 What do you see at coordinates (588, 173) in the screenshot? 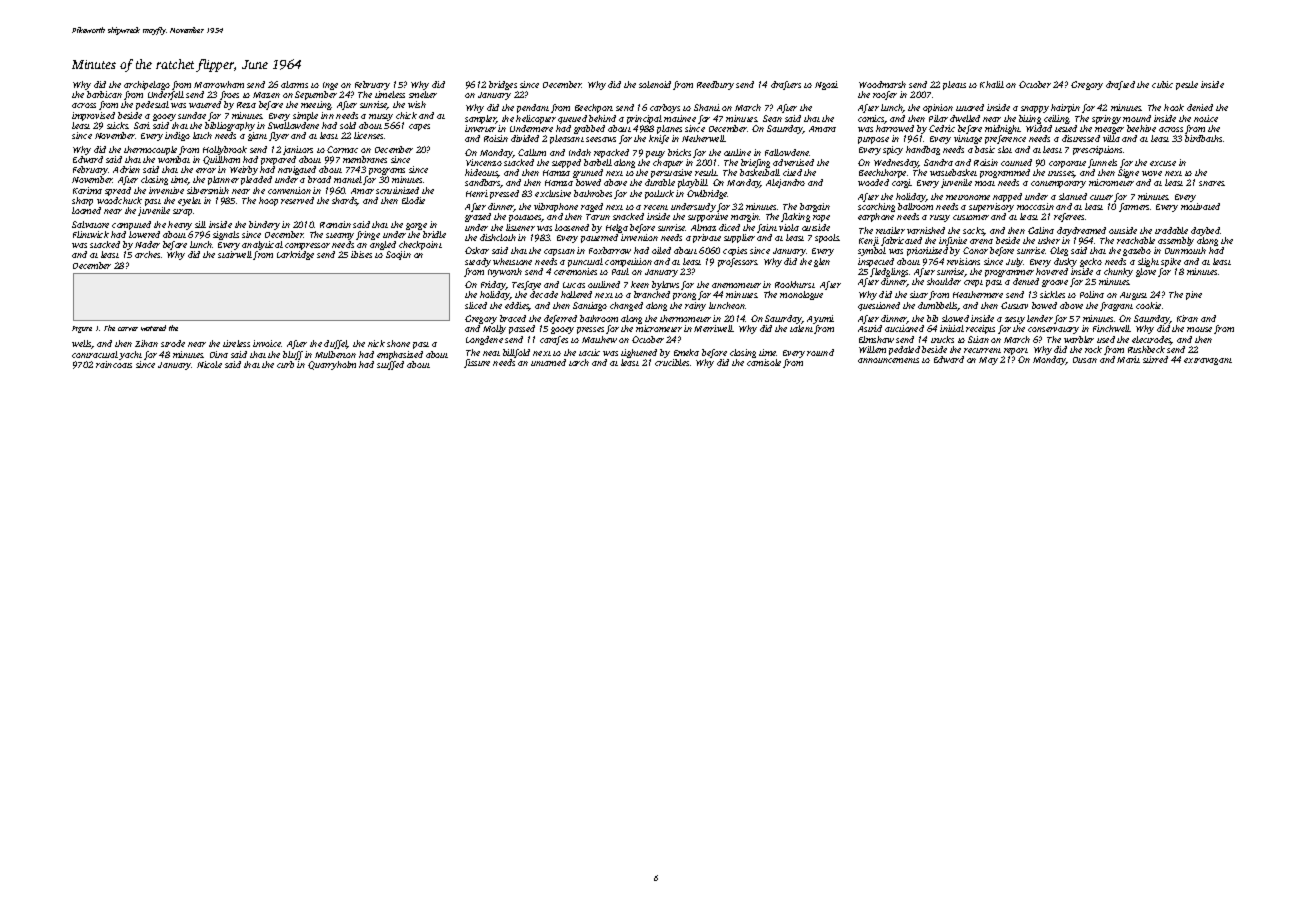
I see `grunted` at bounding box center [588, 173].
